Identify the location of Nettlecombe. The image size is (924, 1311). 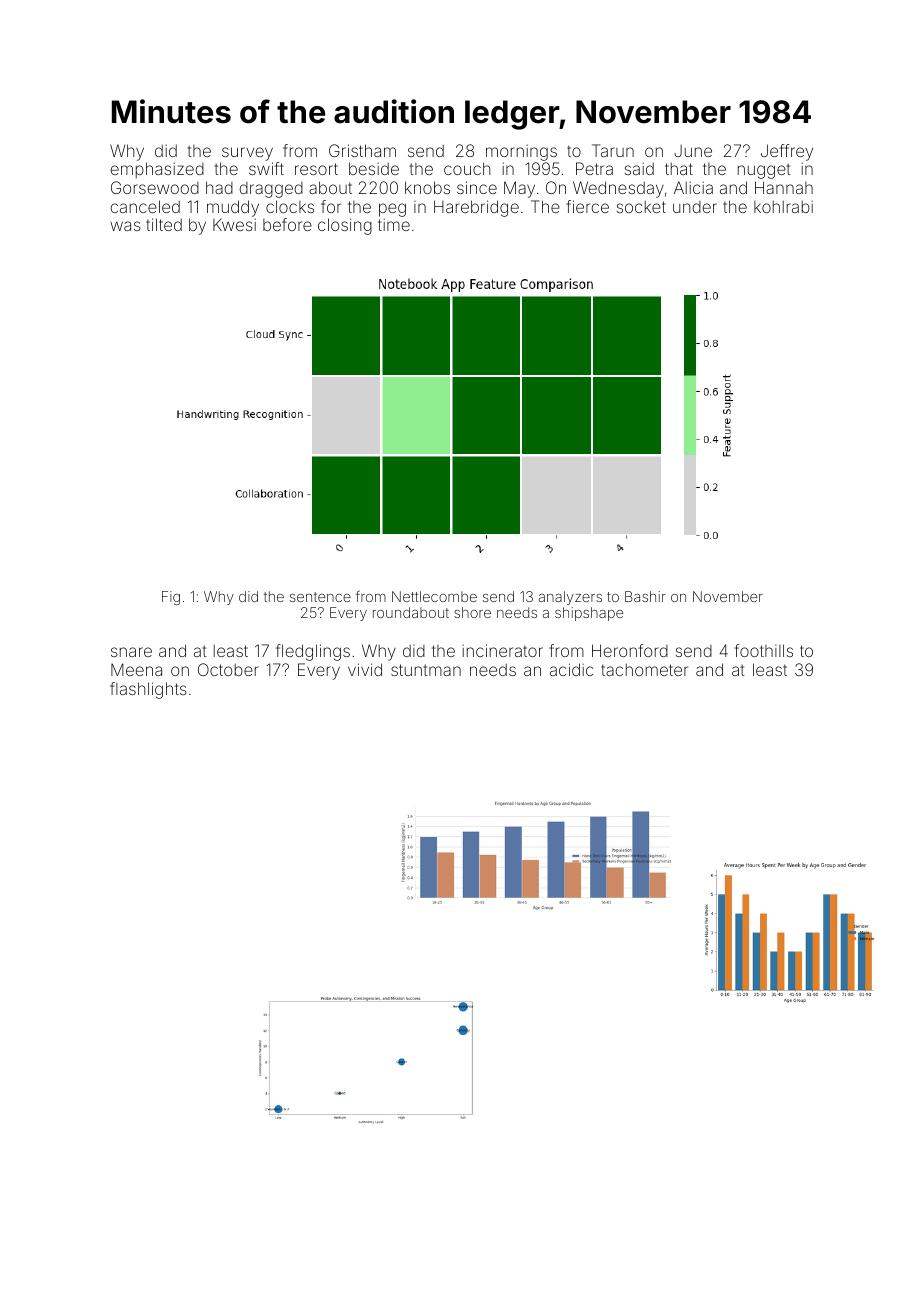
(434, 596).
